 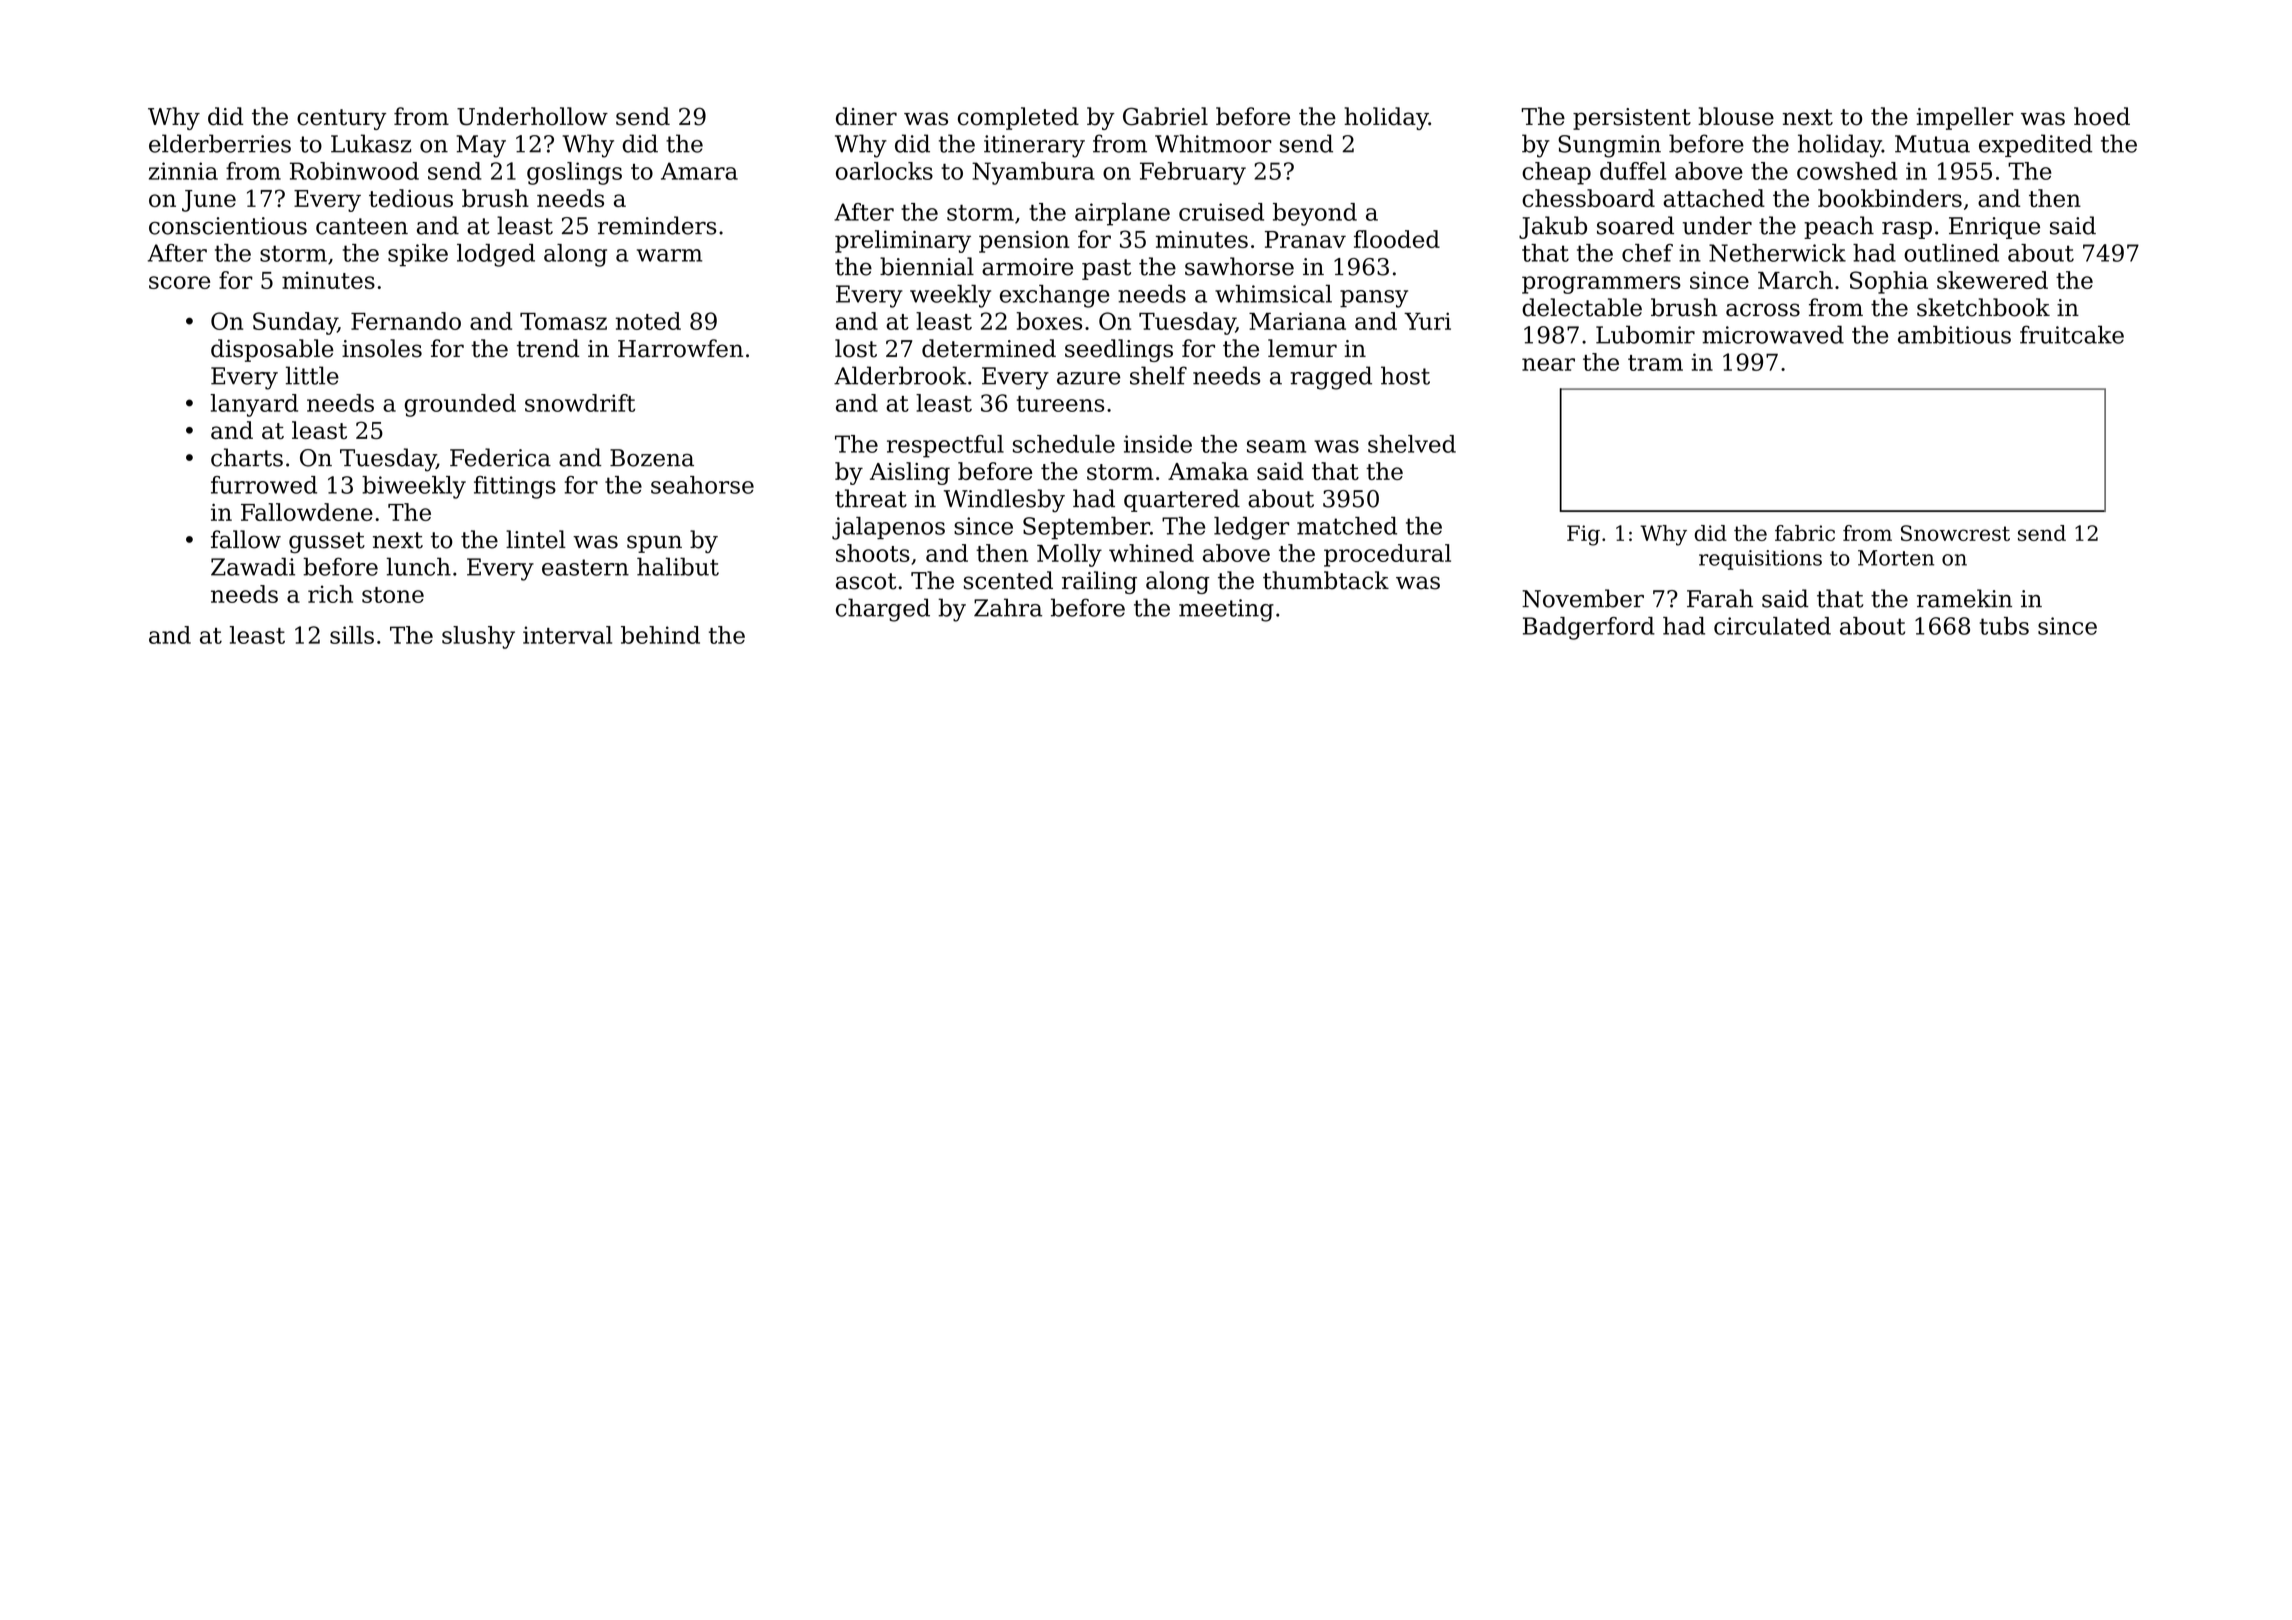 I want to click on charts, so click(x=247, y=457).
